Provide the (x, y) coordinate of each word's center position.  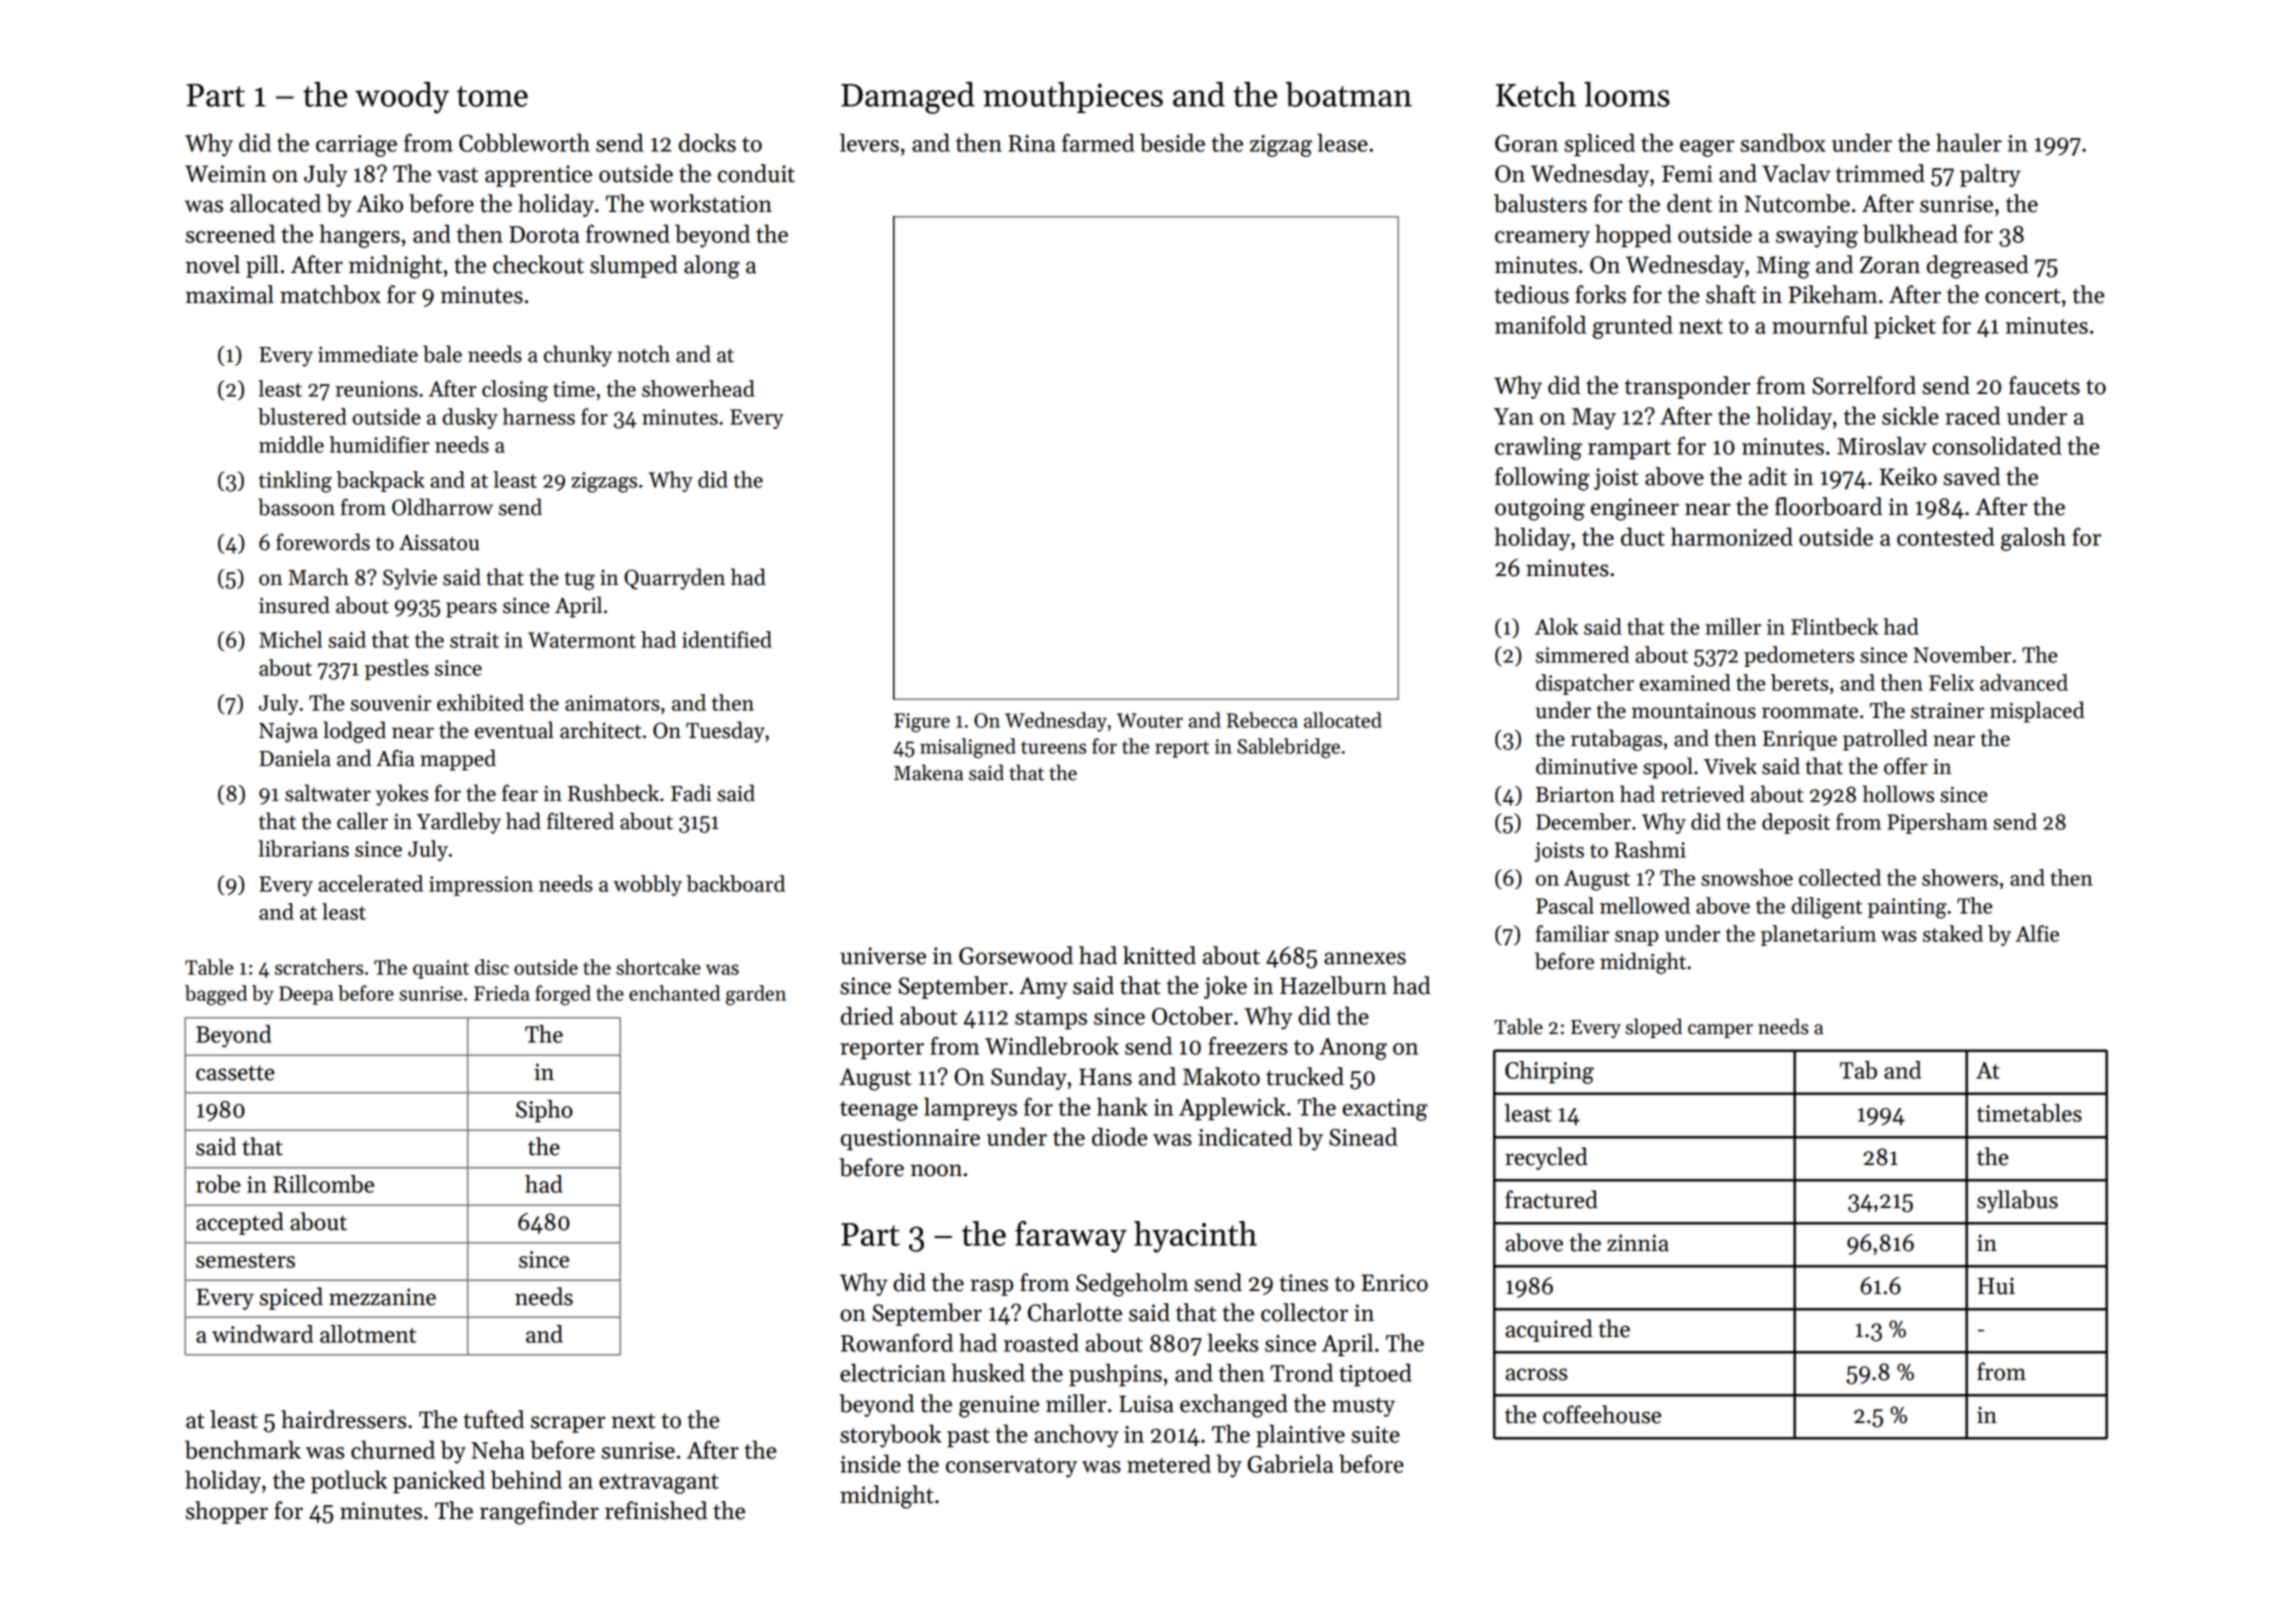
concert (2022, 296)
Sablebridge (1288, 748)
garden (756, 995)
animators (612, 703)
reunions (376, 389)
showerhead (698, 388)
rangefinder (539, 1513)
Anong (1353, 1049)
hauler (1969, 142)
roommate (1810, 711)
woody (402, 98)
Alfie (2037, 933)
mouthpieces (1073, 97)
